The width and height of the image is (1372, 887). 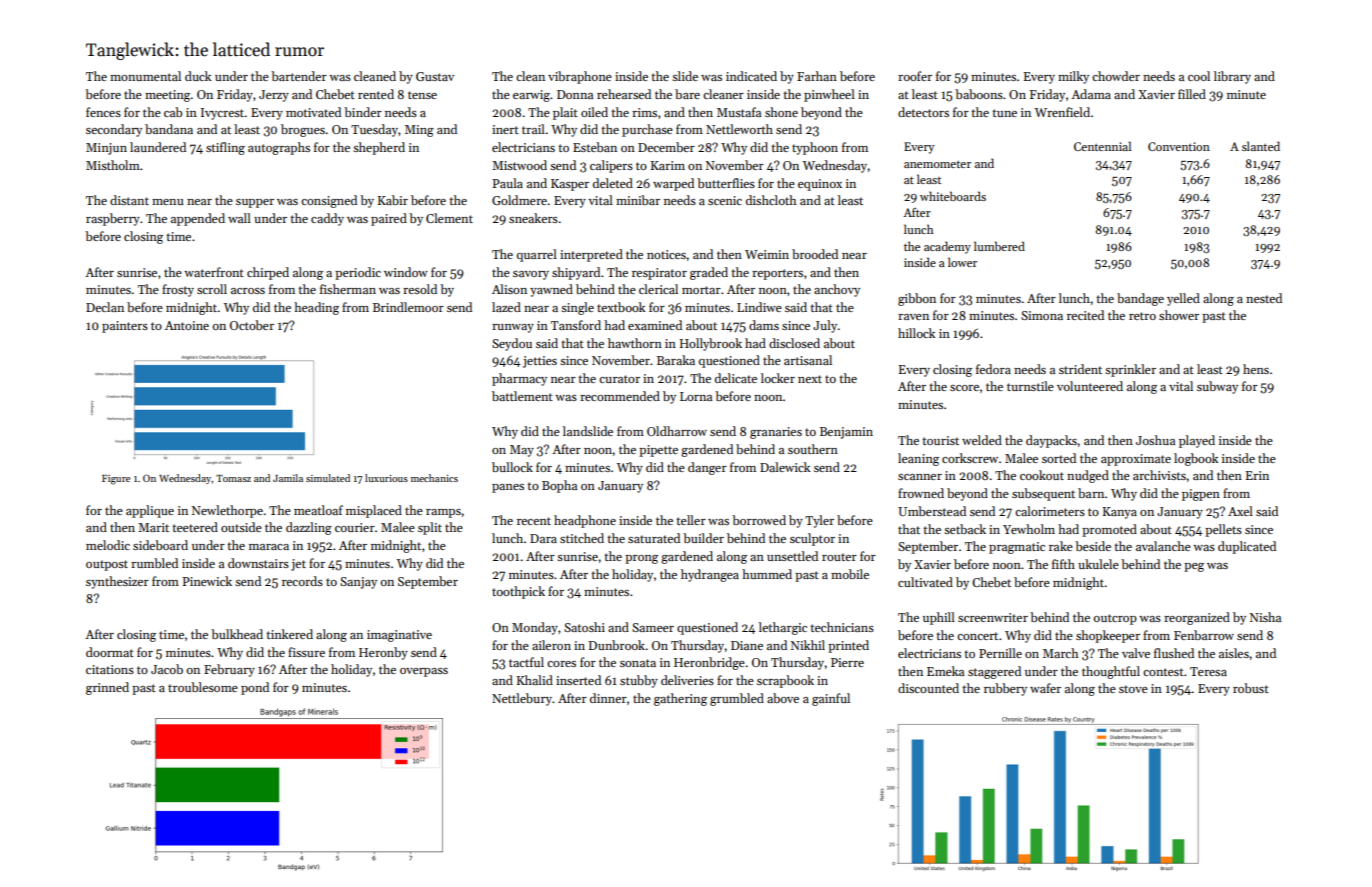 What do you see at coordinates (187, 325) in the image?
I see `Antoine` at bounding box center [187, 325].
